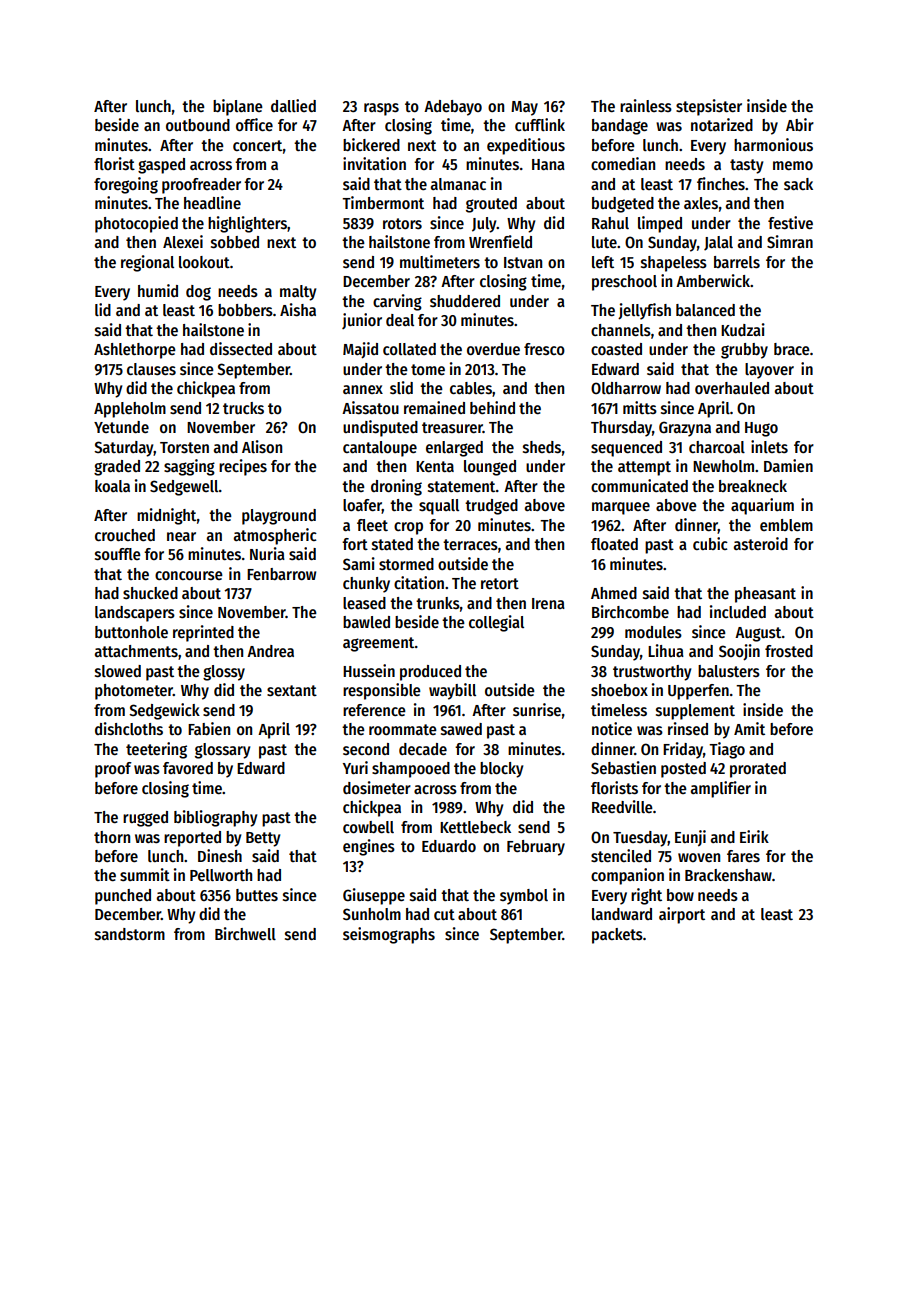 The width and height of the document is (908, 1316). I want to click on humid, so click(158, 290).
